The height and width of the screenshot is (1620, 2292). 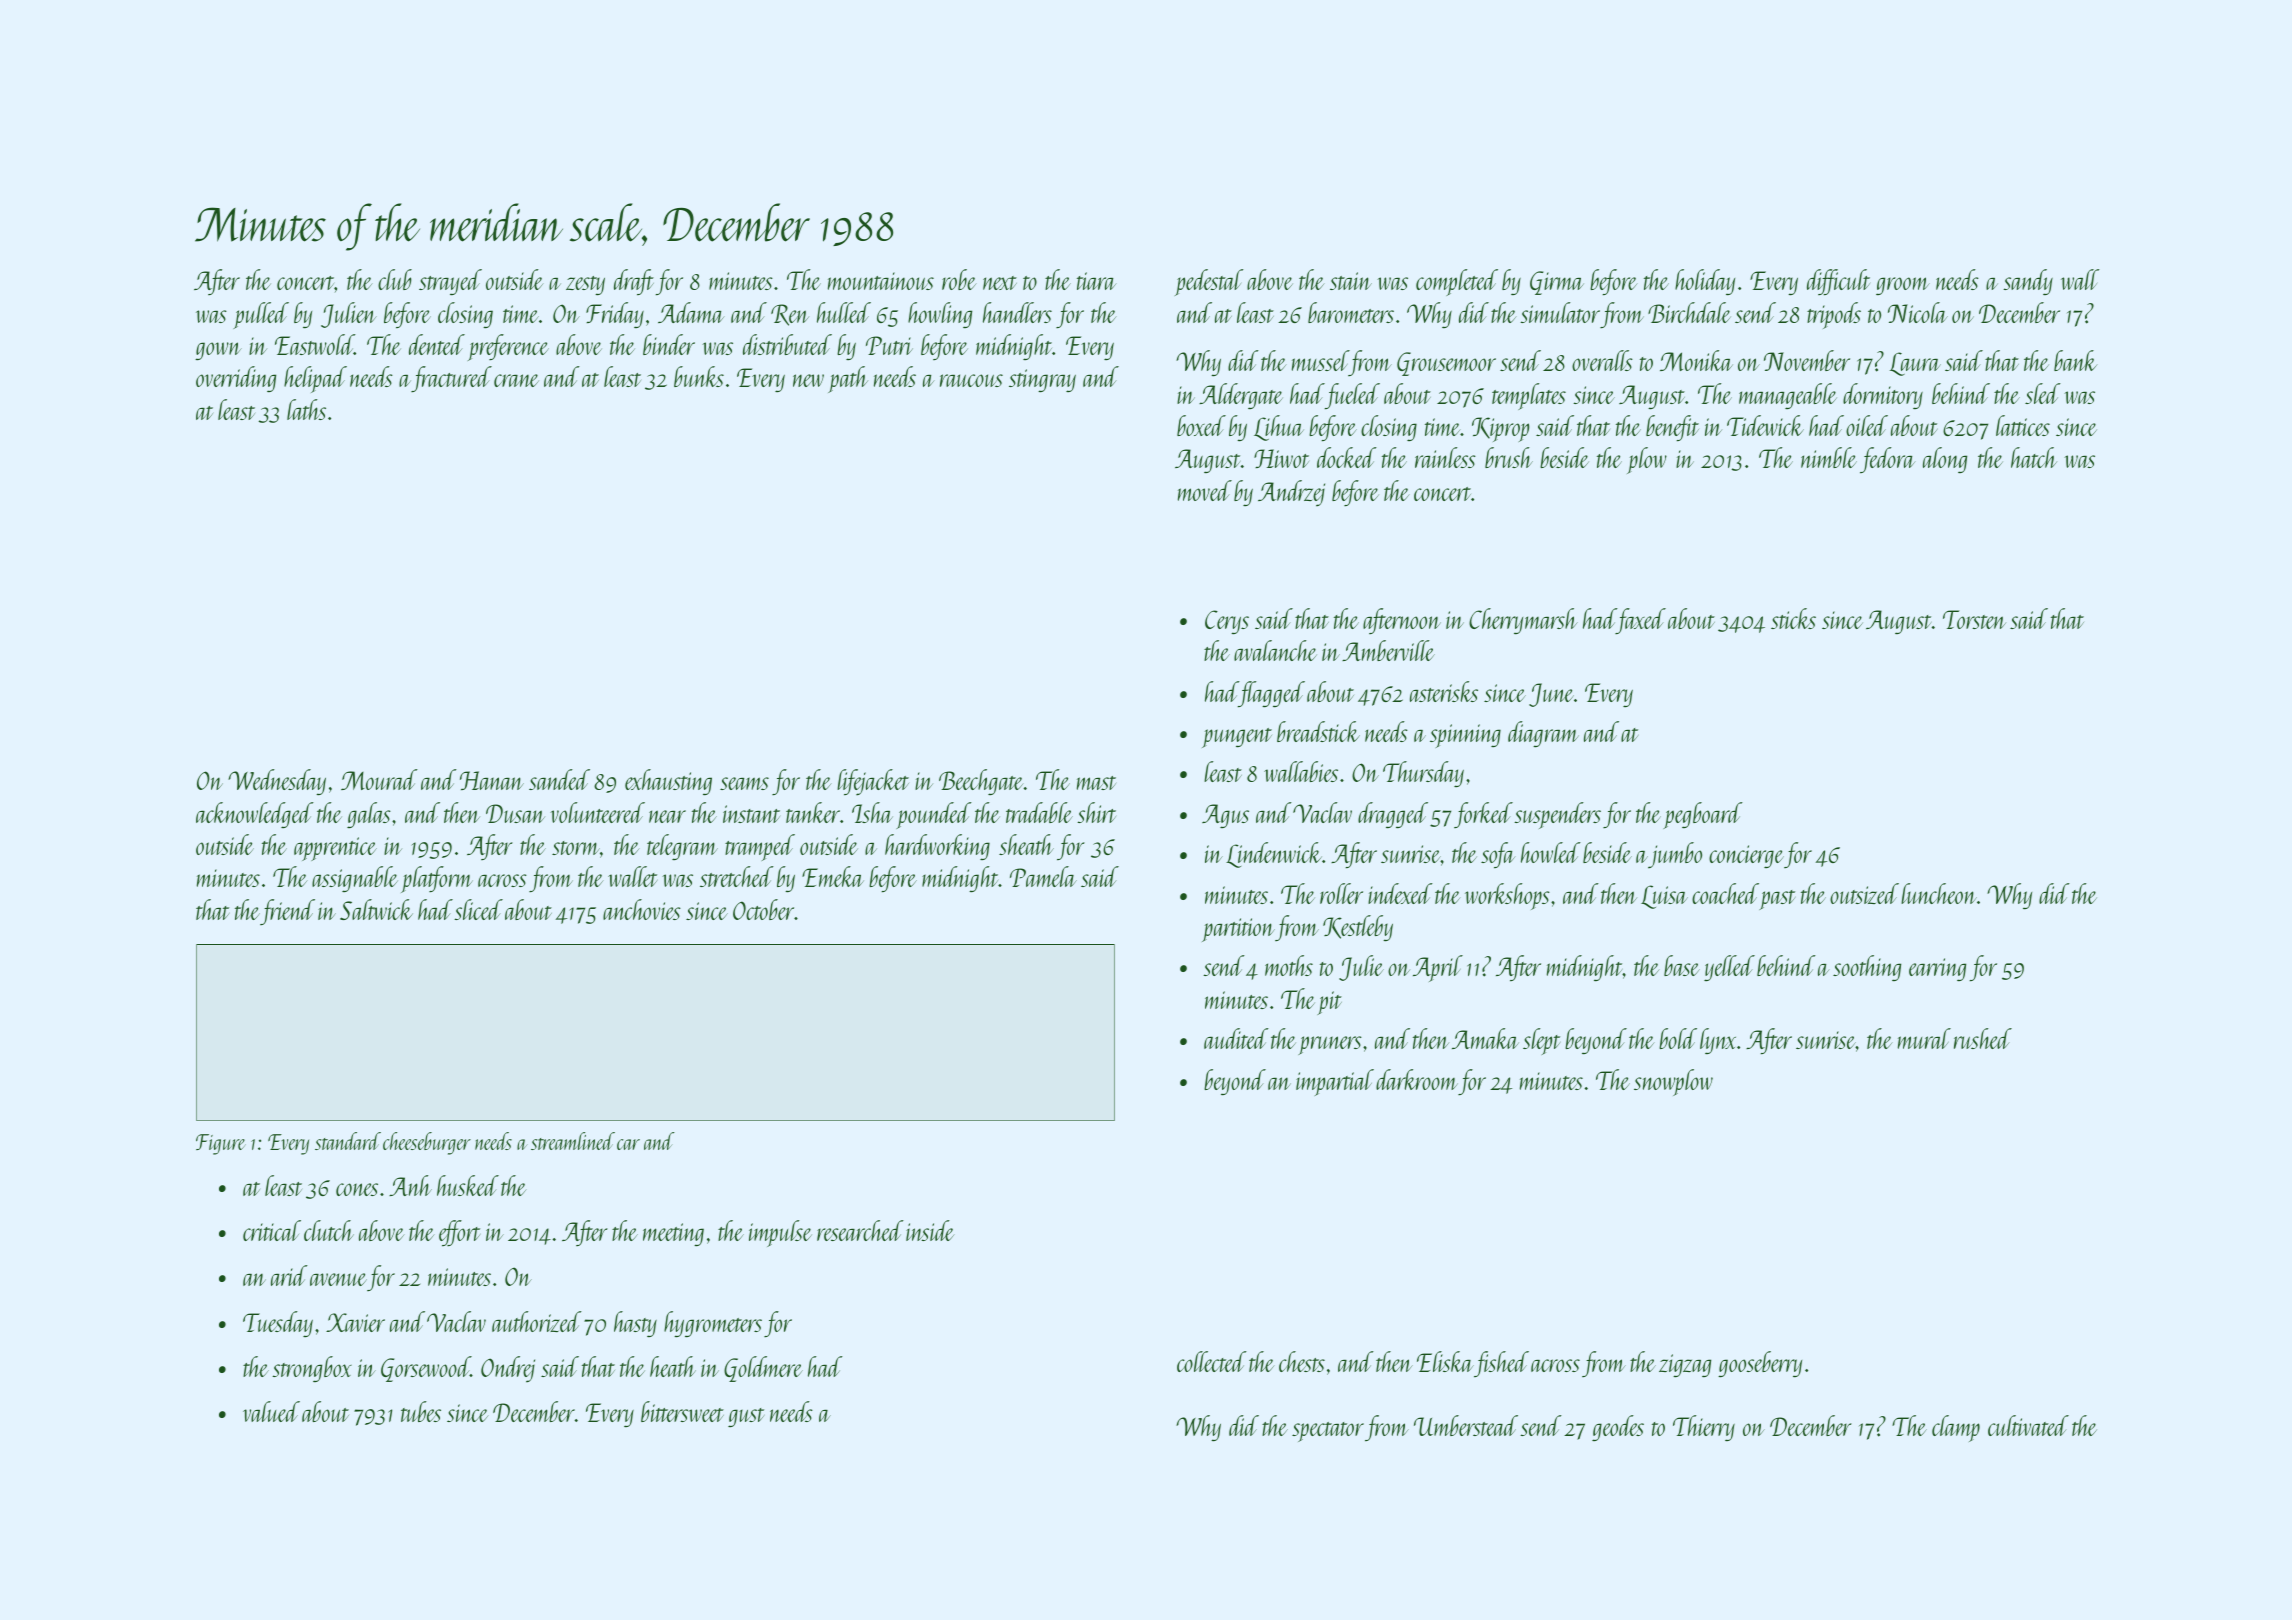 I want to click on Saltwick, so click(x=376, y=909).
